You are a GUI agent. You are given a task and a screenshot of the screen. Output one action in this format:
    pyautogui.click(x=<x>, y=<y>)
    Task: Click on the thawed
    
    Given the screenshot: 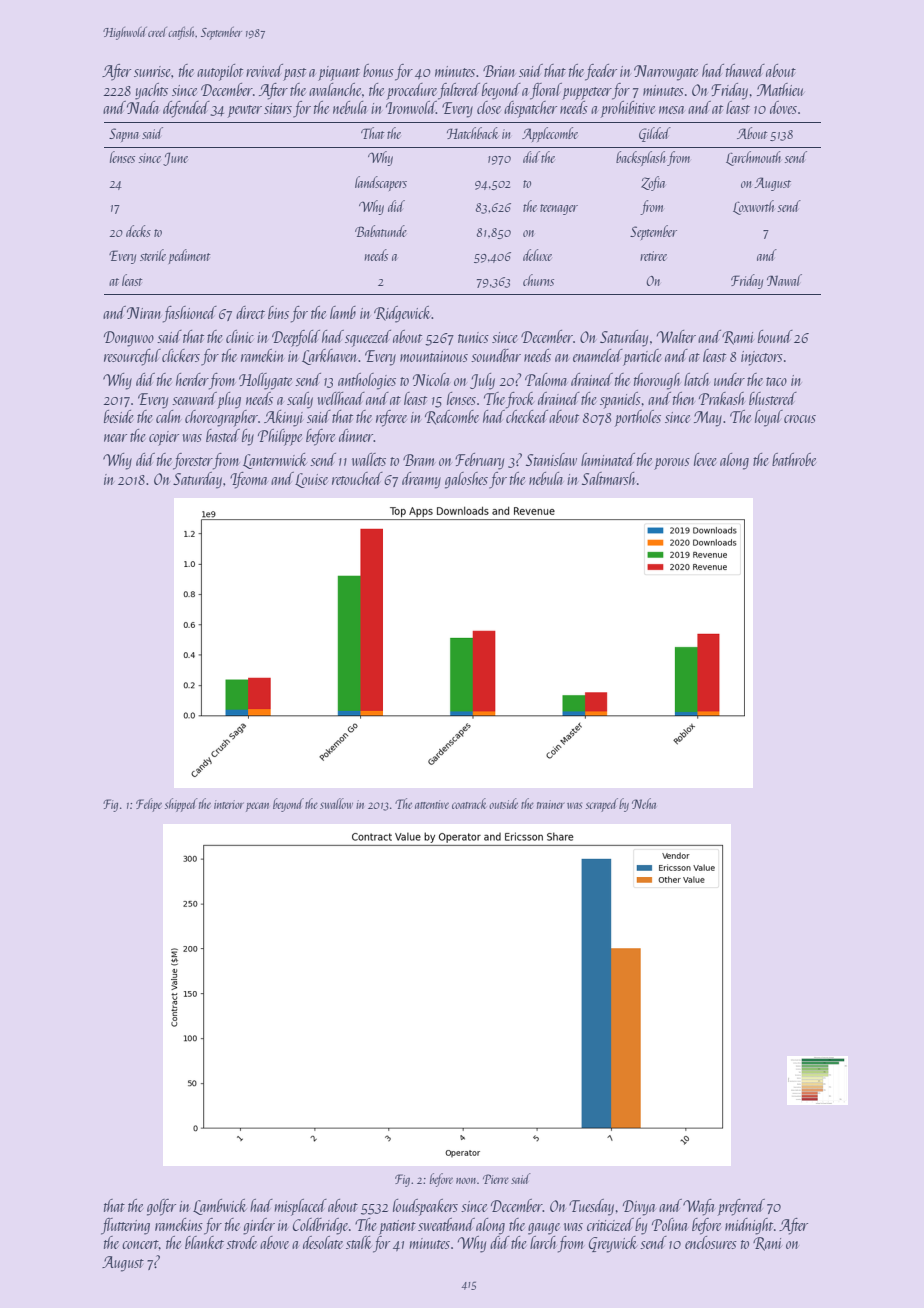 What is the action you would take?
    pyautogui.click(x=745, y=70)
